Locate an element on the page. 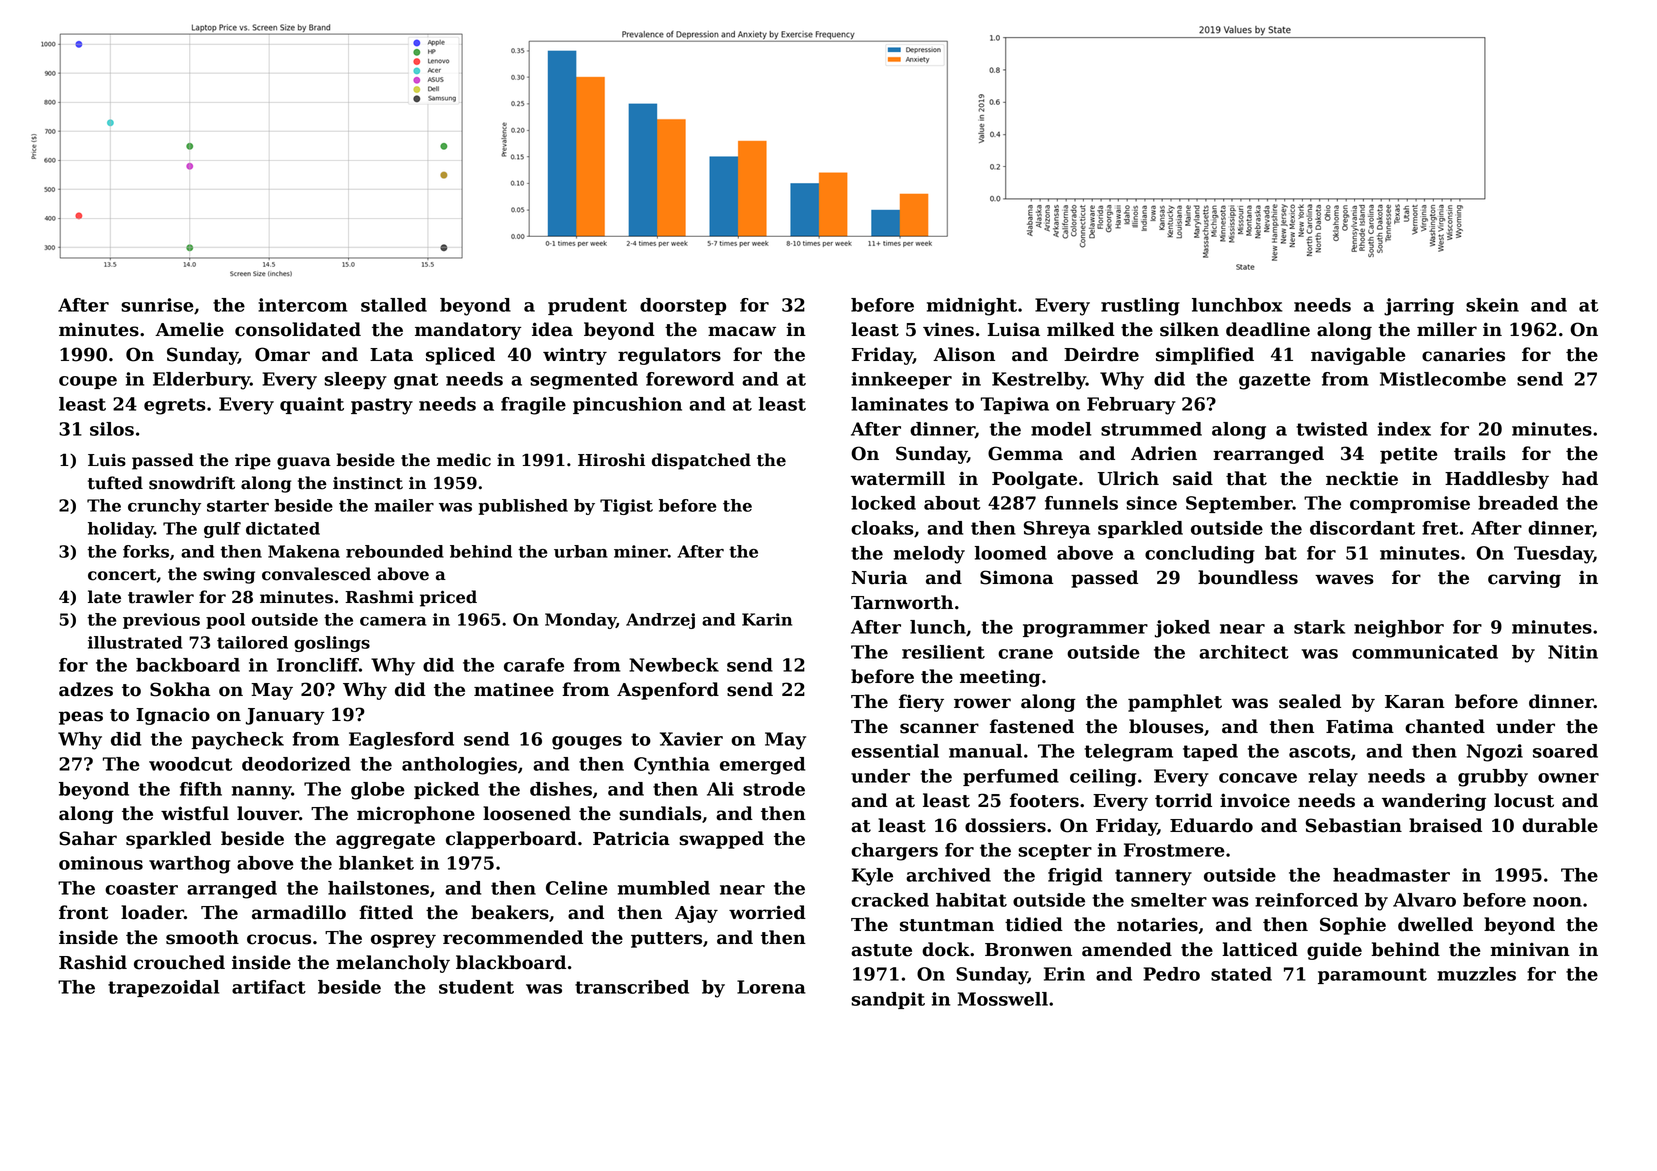 The image size is (1657, 1171). fitted is located at coordinates (386, 912).
